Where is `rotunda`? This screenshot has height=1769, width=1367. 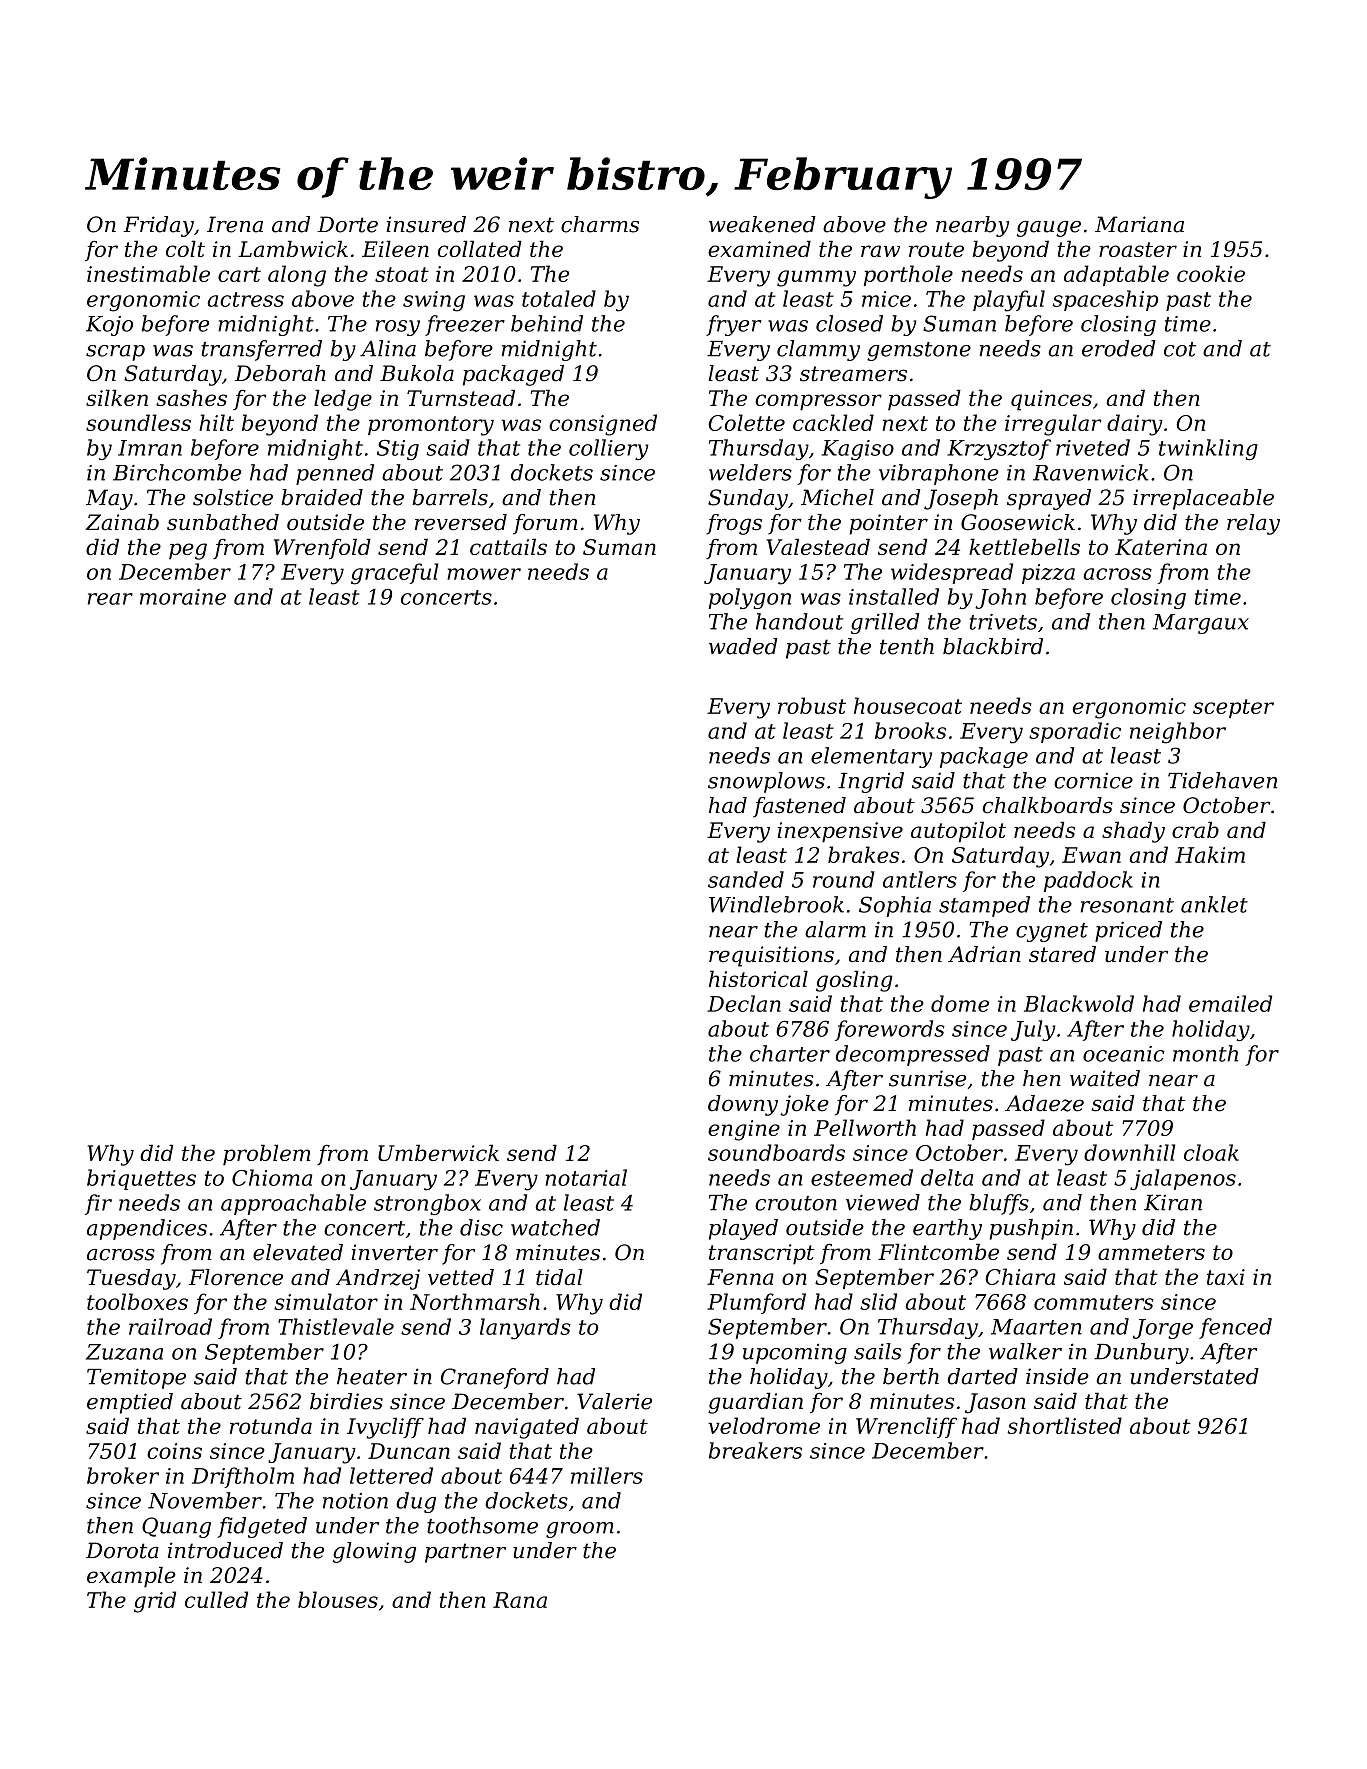 rotunda is located at coordinates (271, 1425).
